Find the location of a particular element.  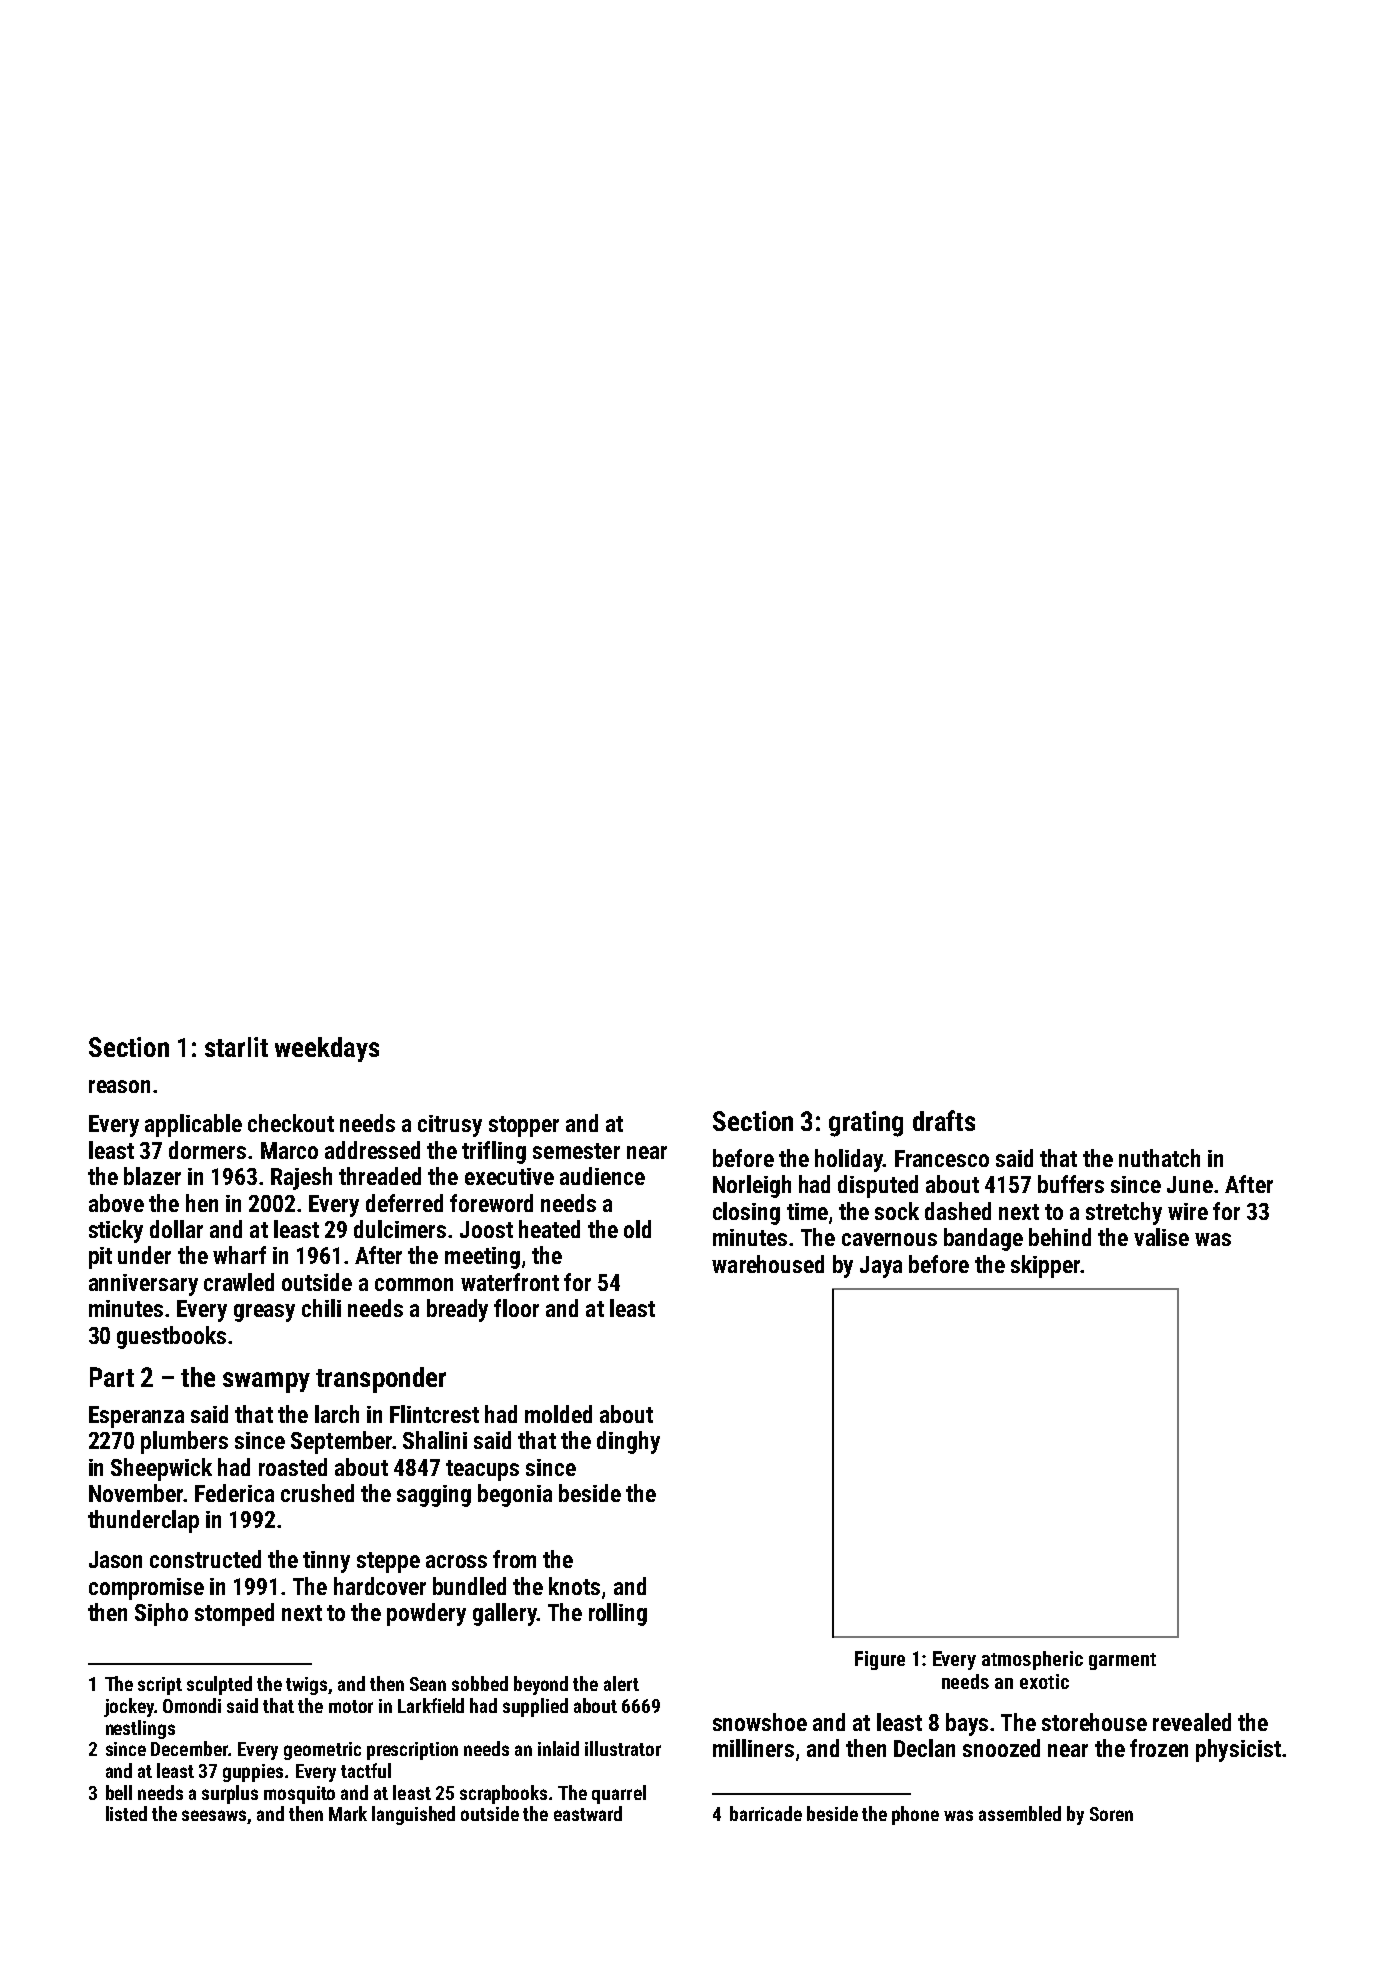

wharf is located at coordinates (239, 1255).
